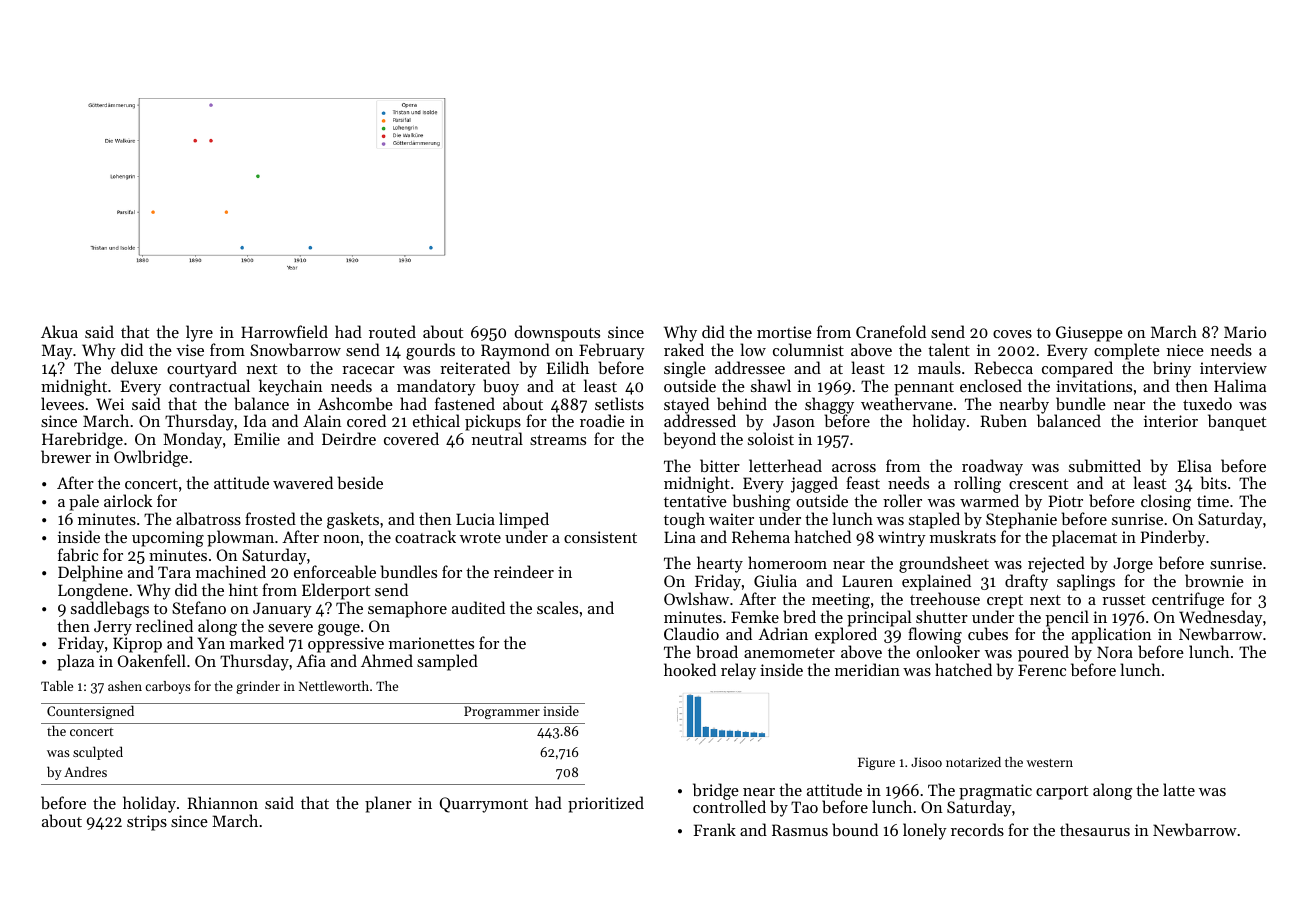 The width and height of the image is (1308, 924). Describe the element at coordinates (147, 823) in the image. I see `strips` at that location.
